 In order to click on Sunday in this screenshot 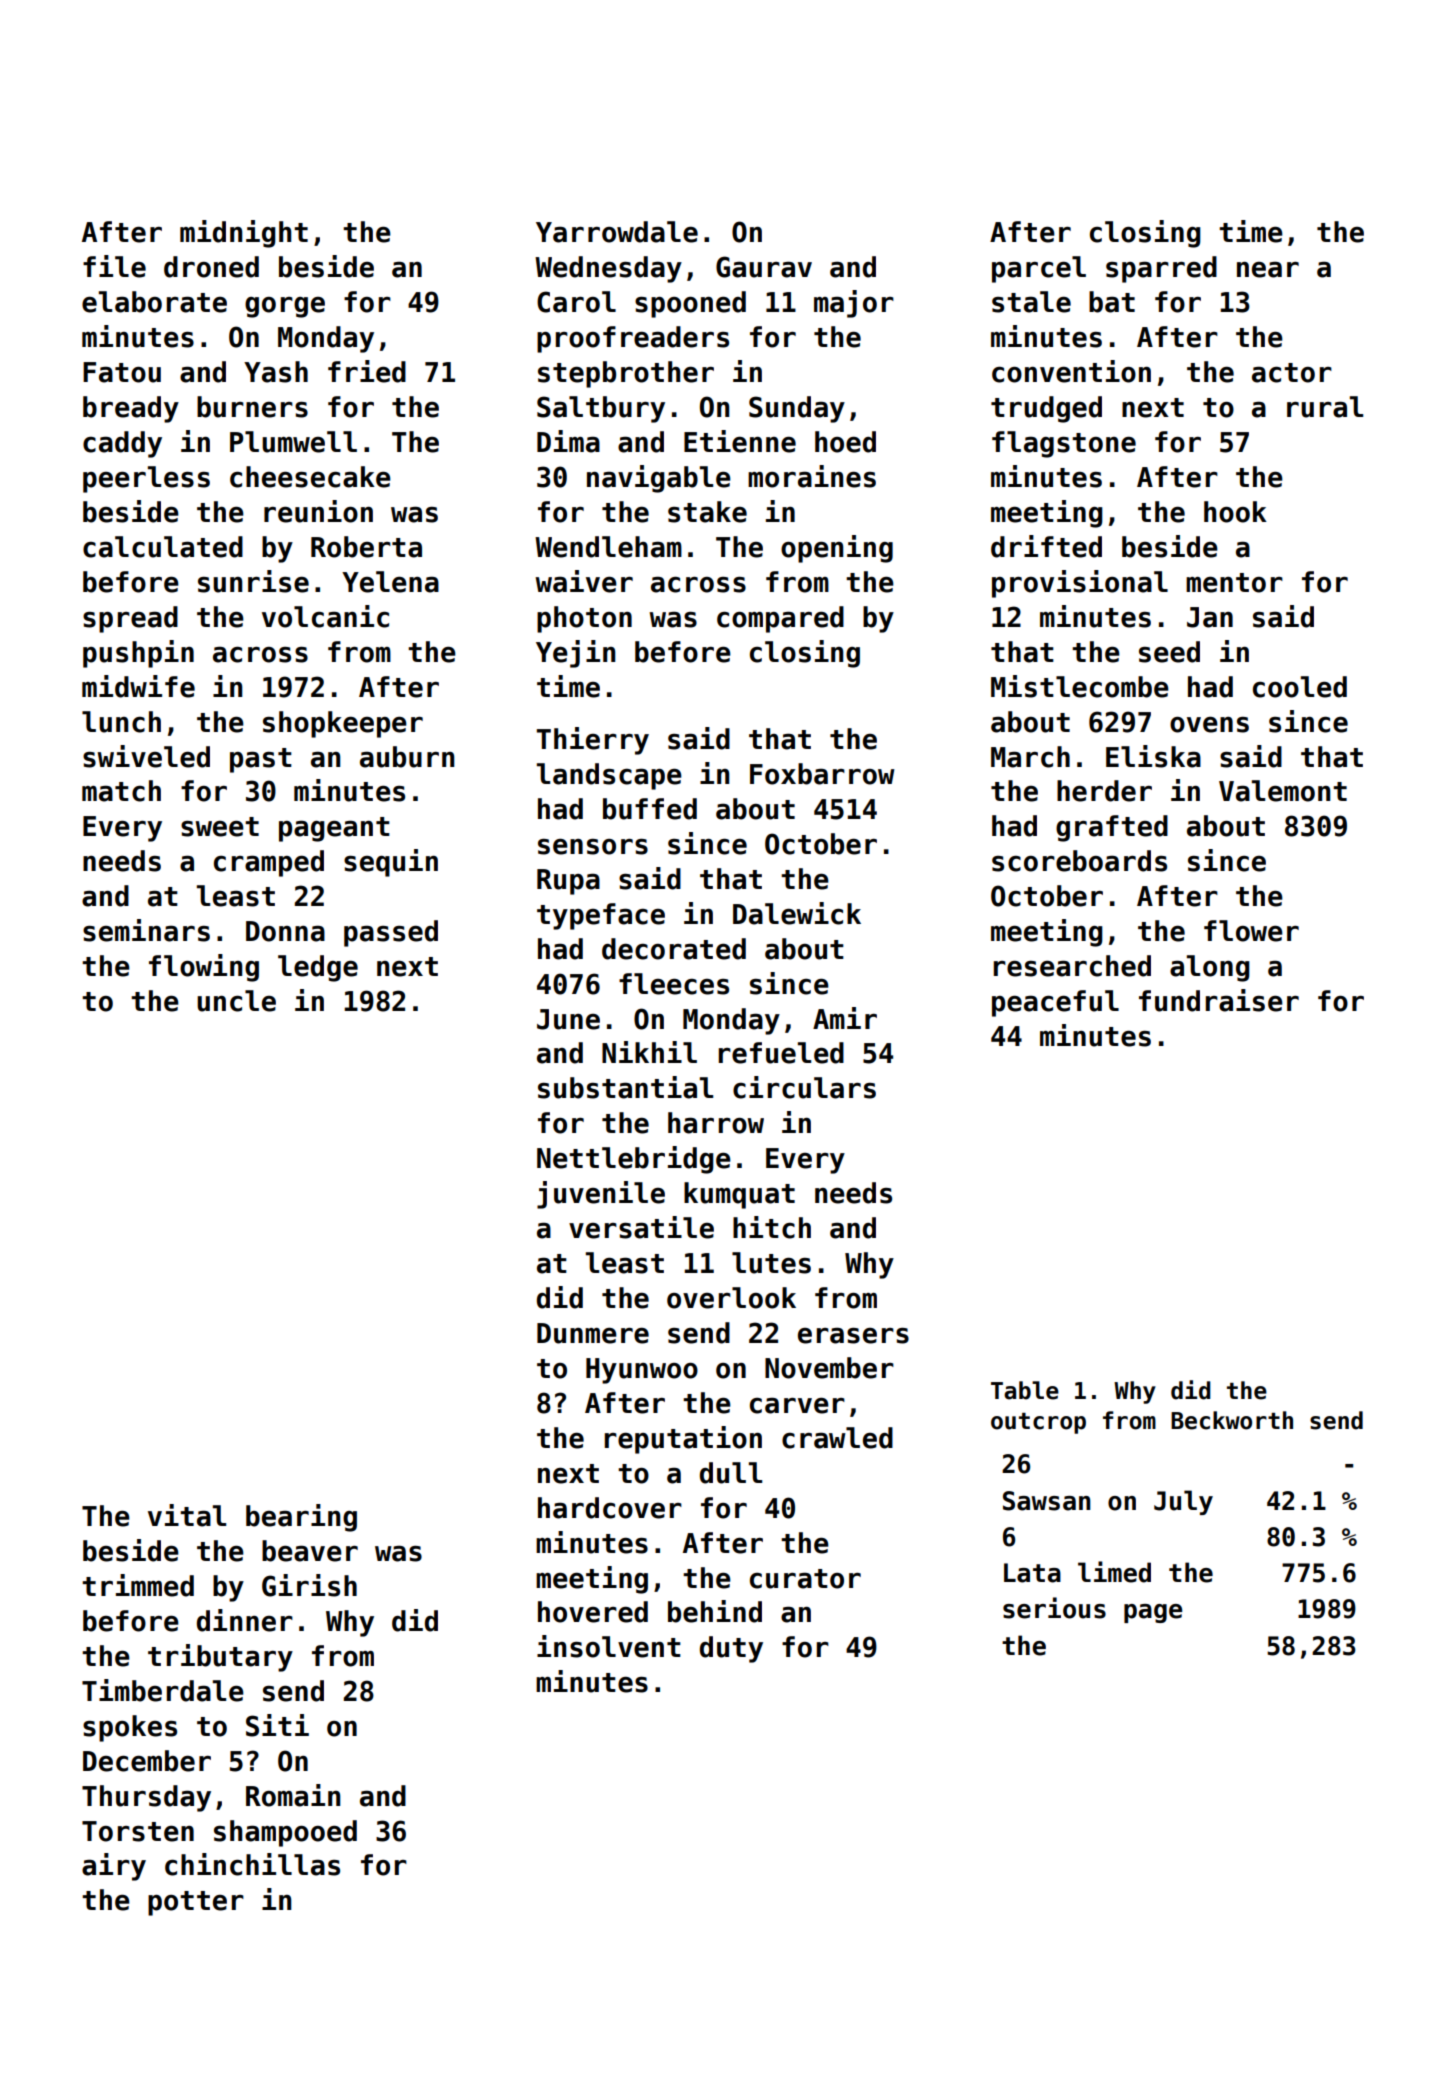, I will do `click(797, 409)`.
